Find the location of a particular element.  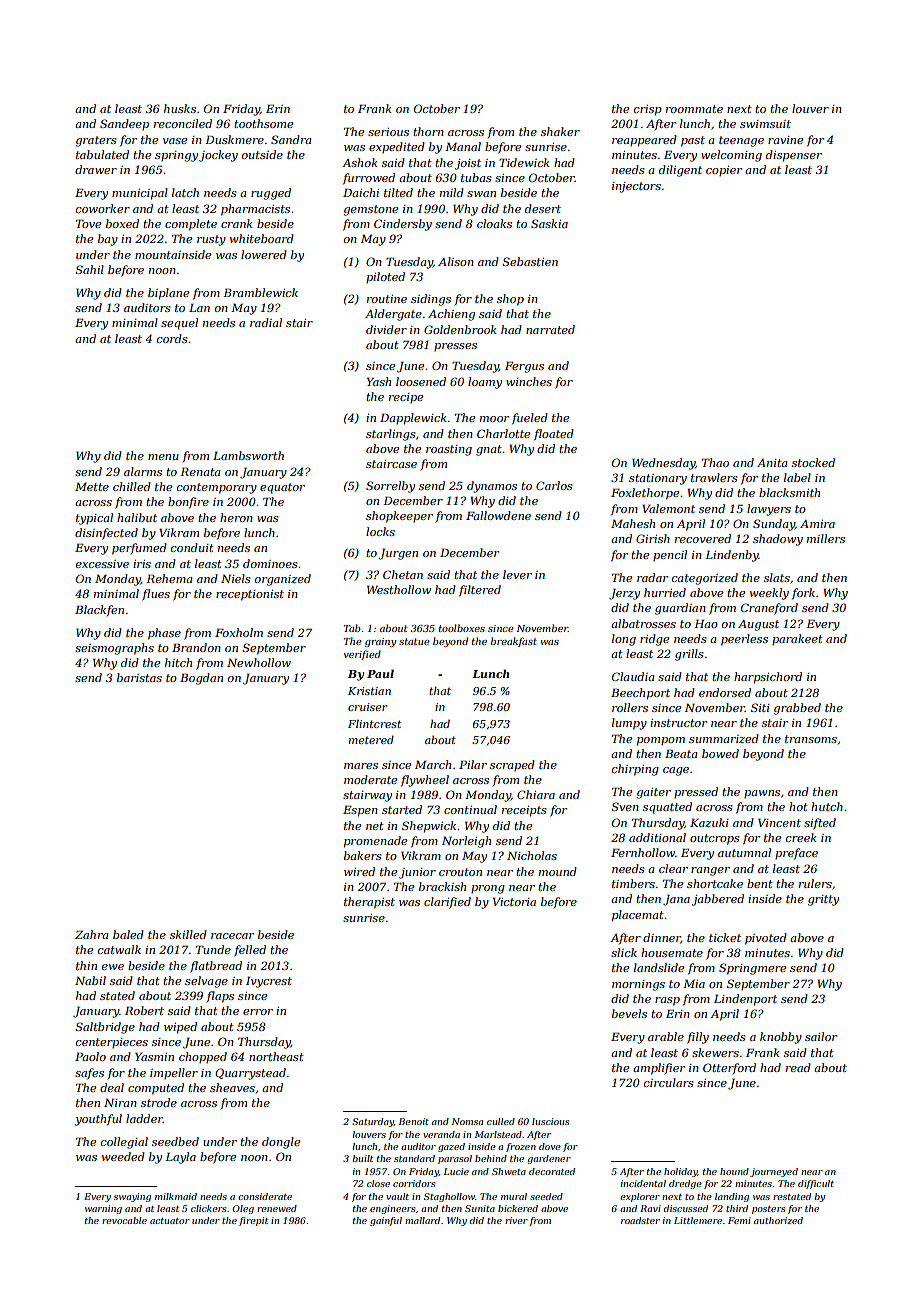

graters is located at coordinates (96, 141).
